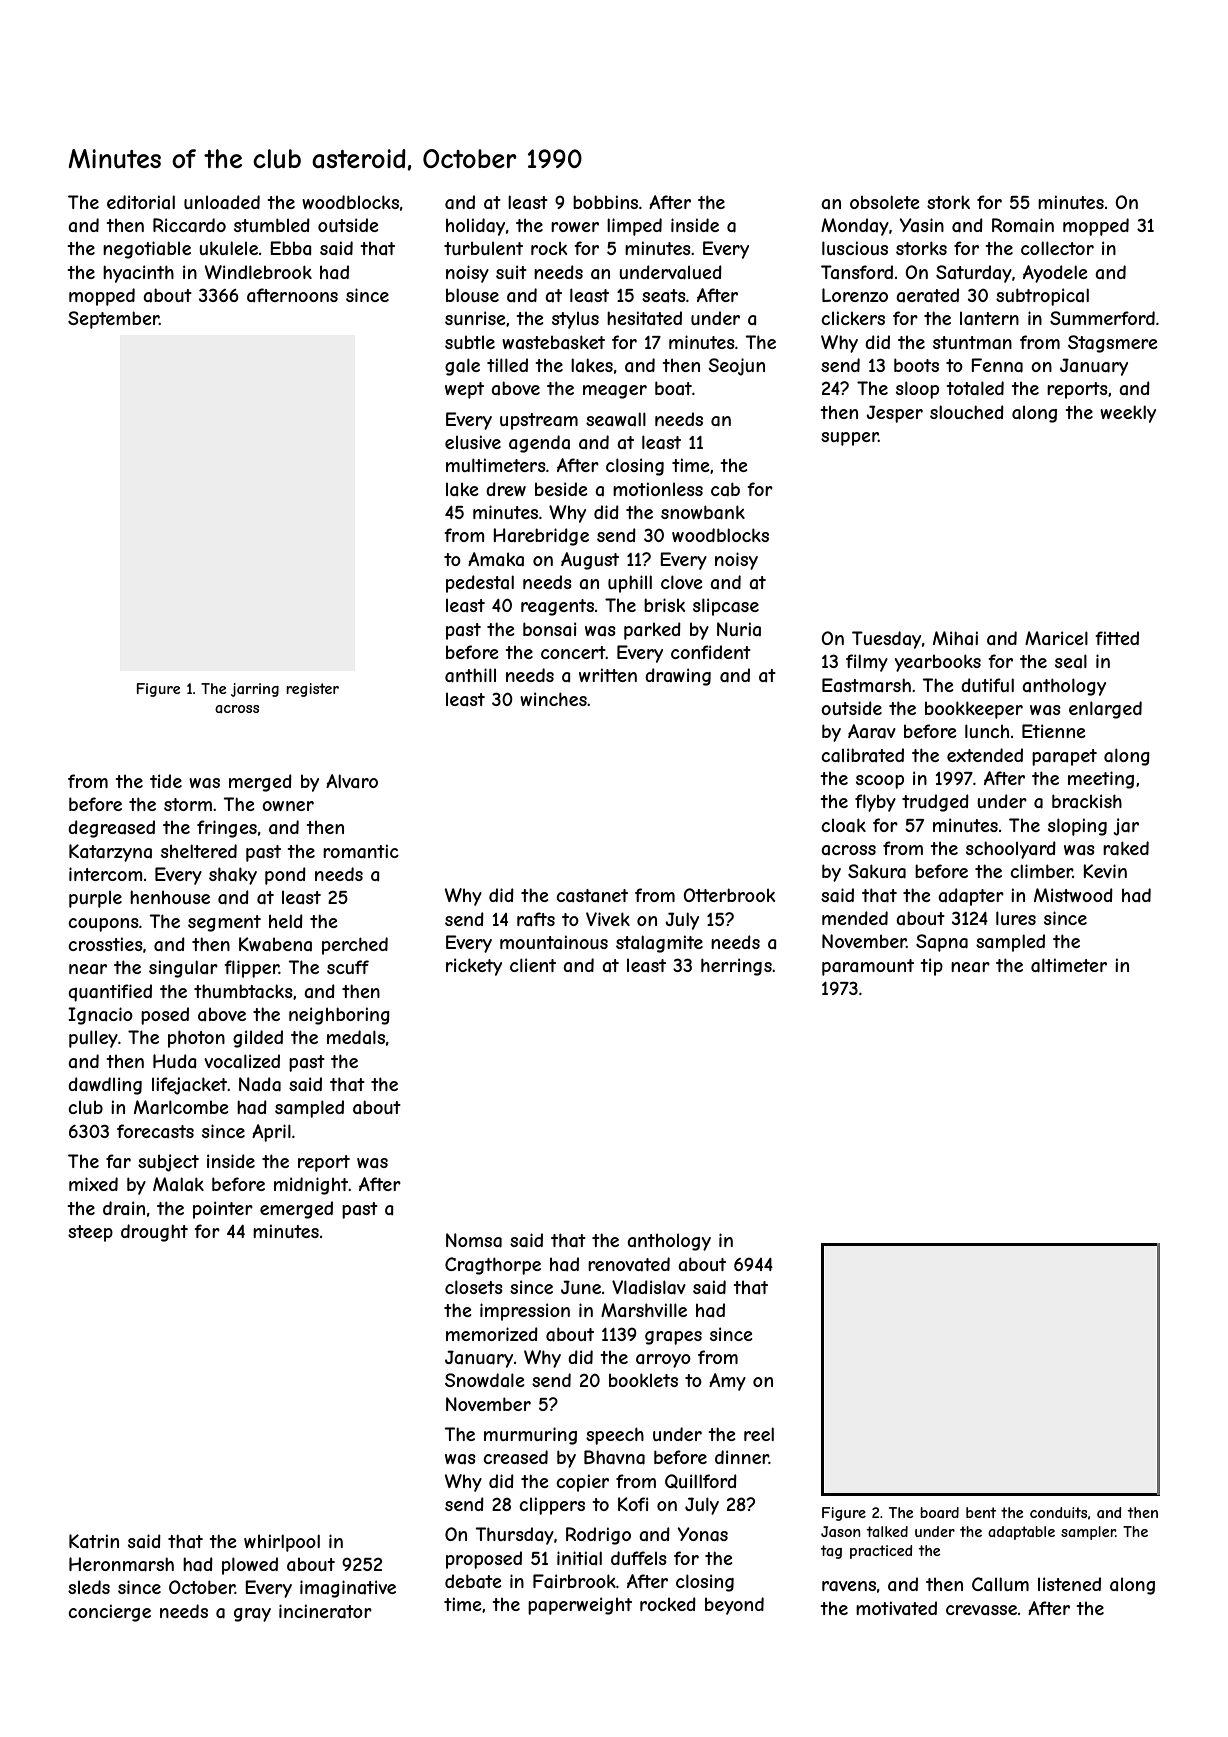 Image resolution: width=1228 pixels, height=1737 pixels. What do you see at coordinates (975, 388) in the screenshot?
I see `totaled` at bounding box center [975, 388].
